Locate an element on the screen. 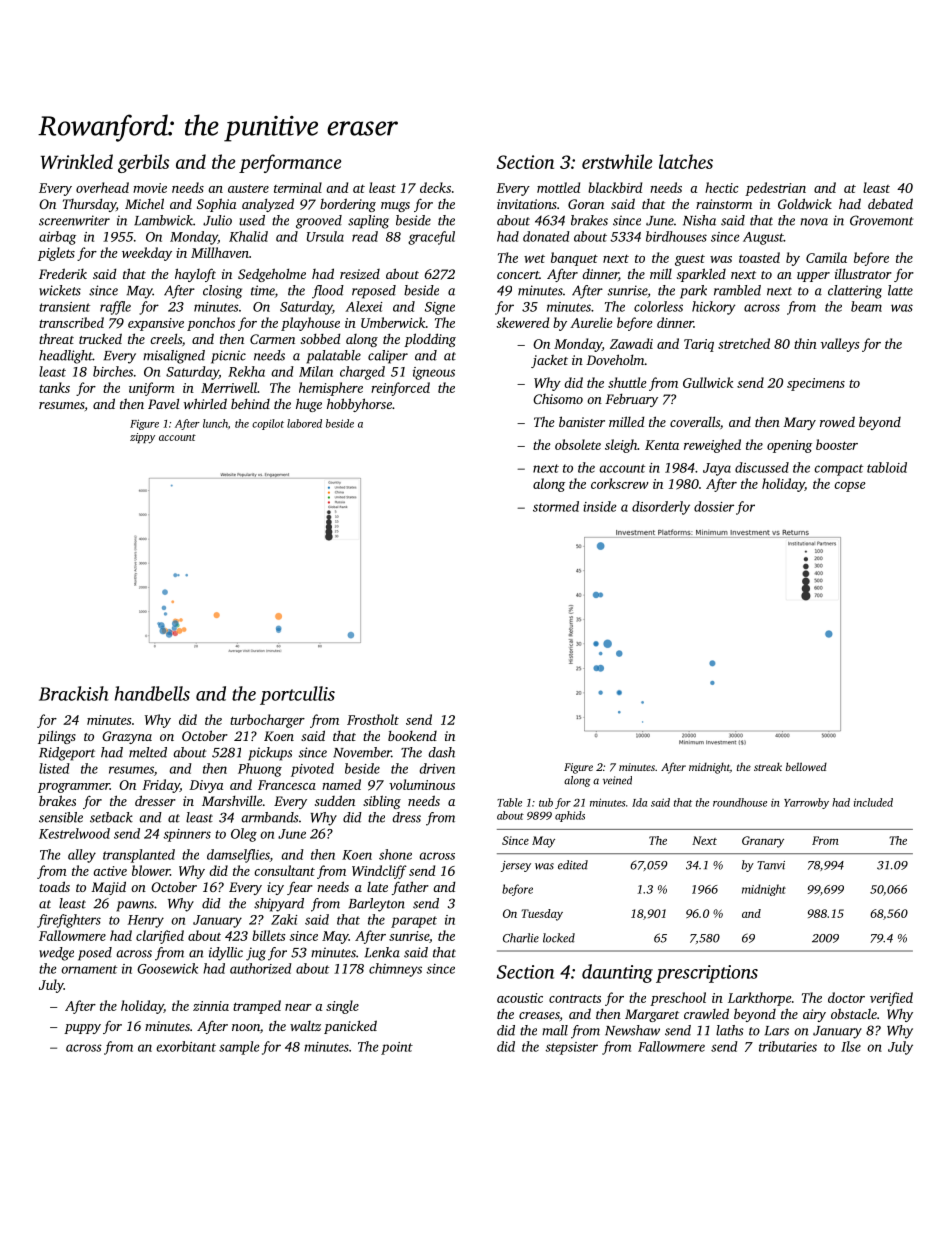  latches is located at coordinates (686, 161).
